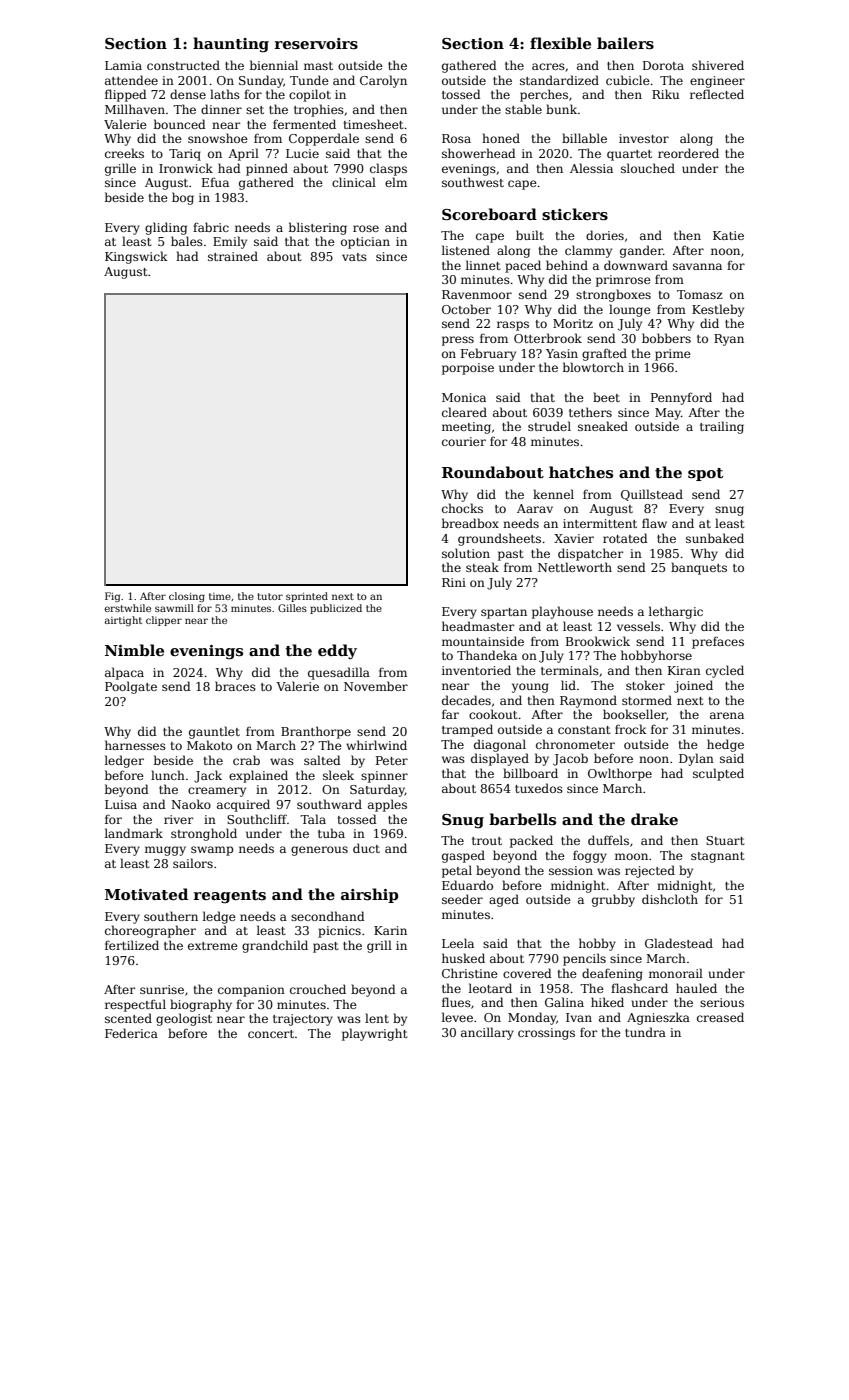  I want to click on reservoirs, so click(316, 44).
